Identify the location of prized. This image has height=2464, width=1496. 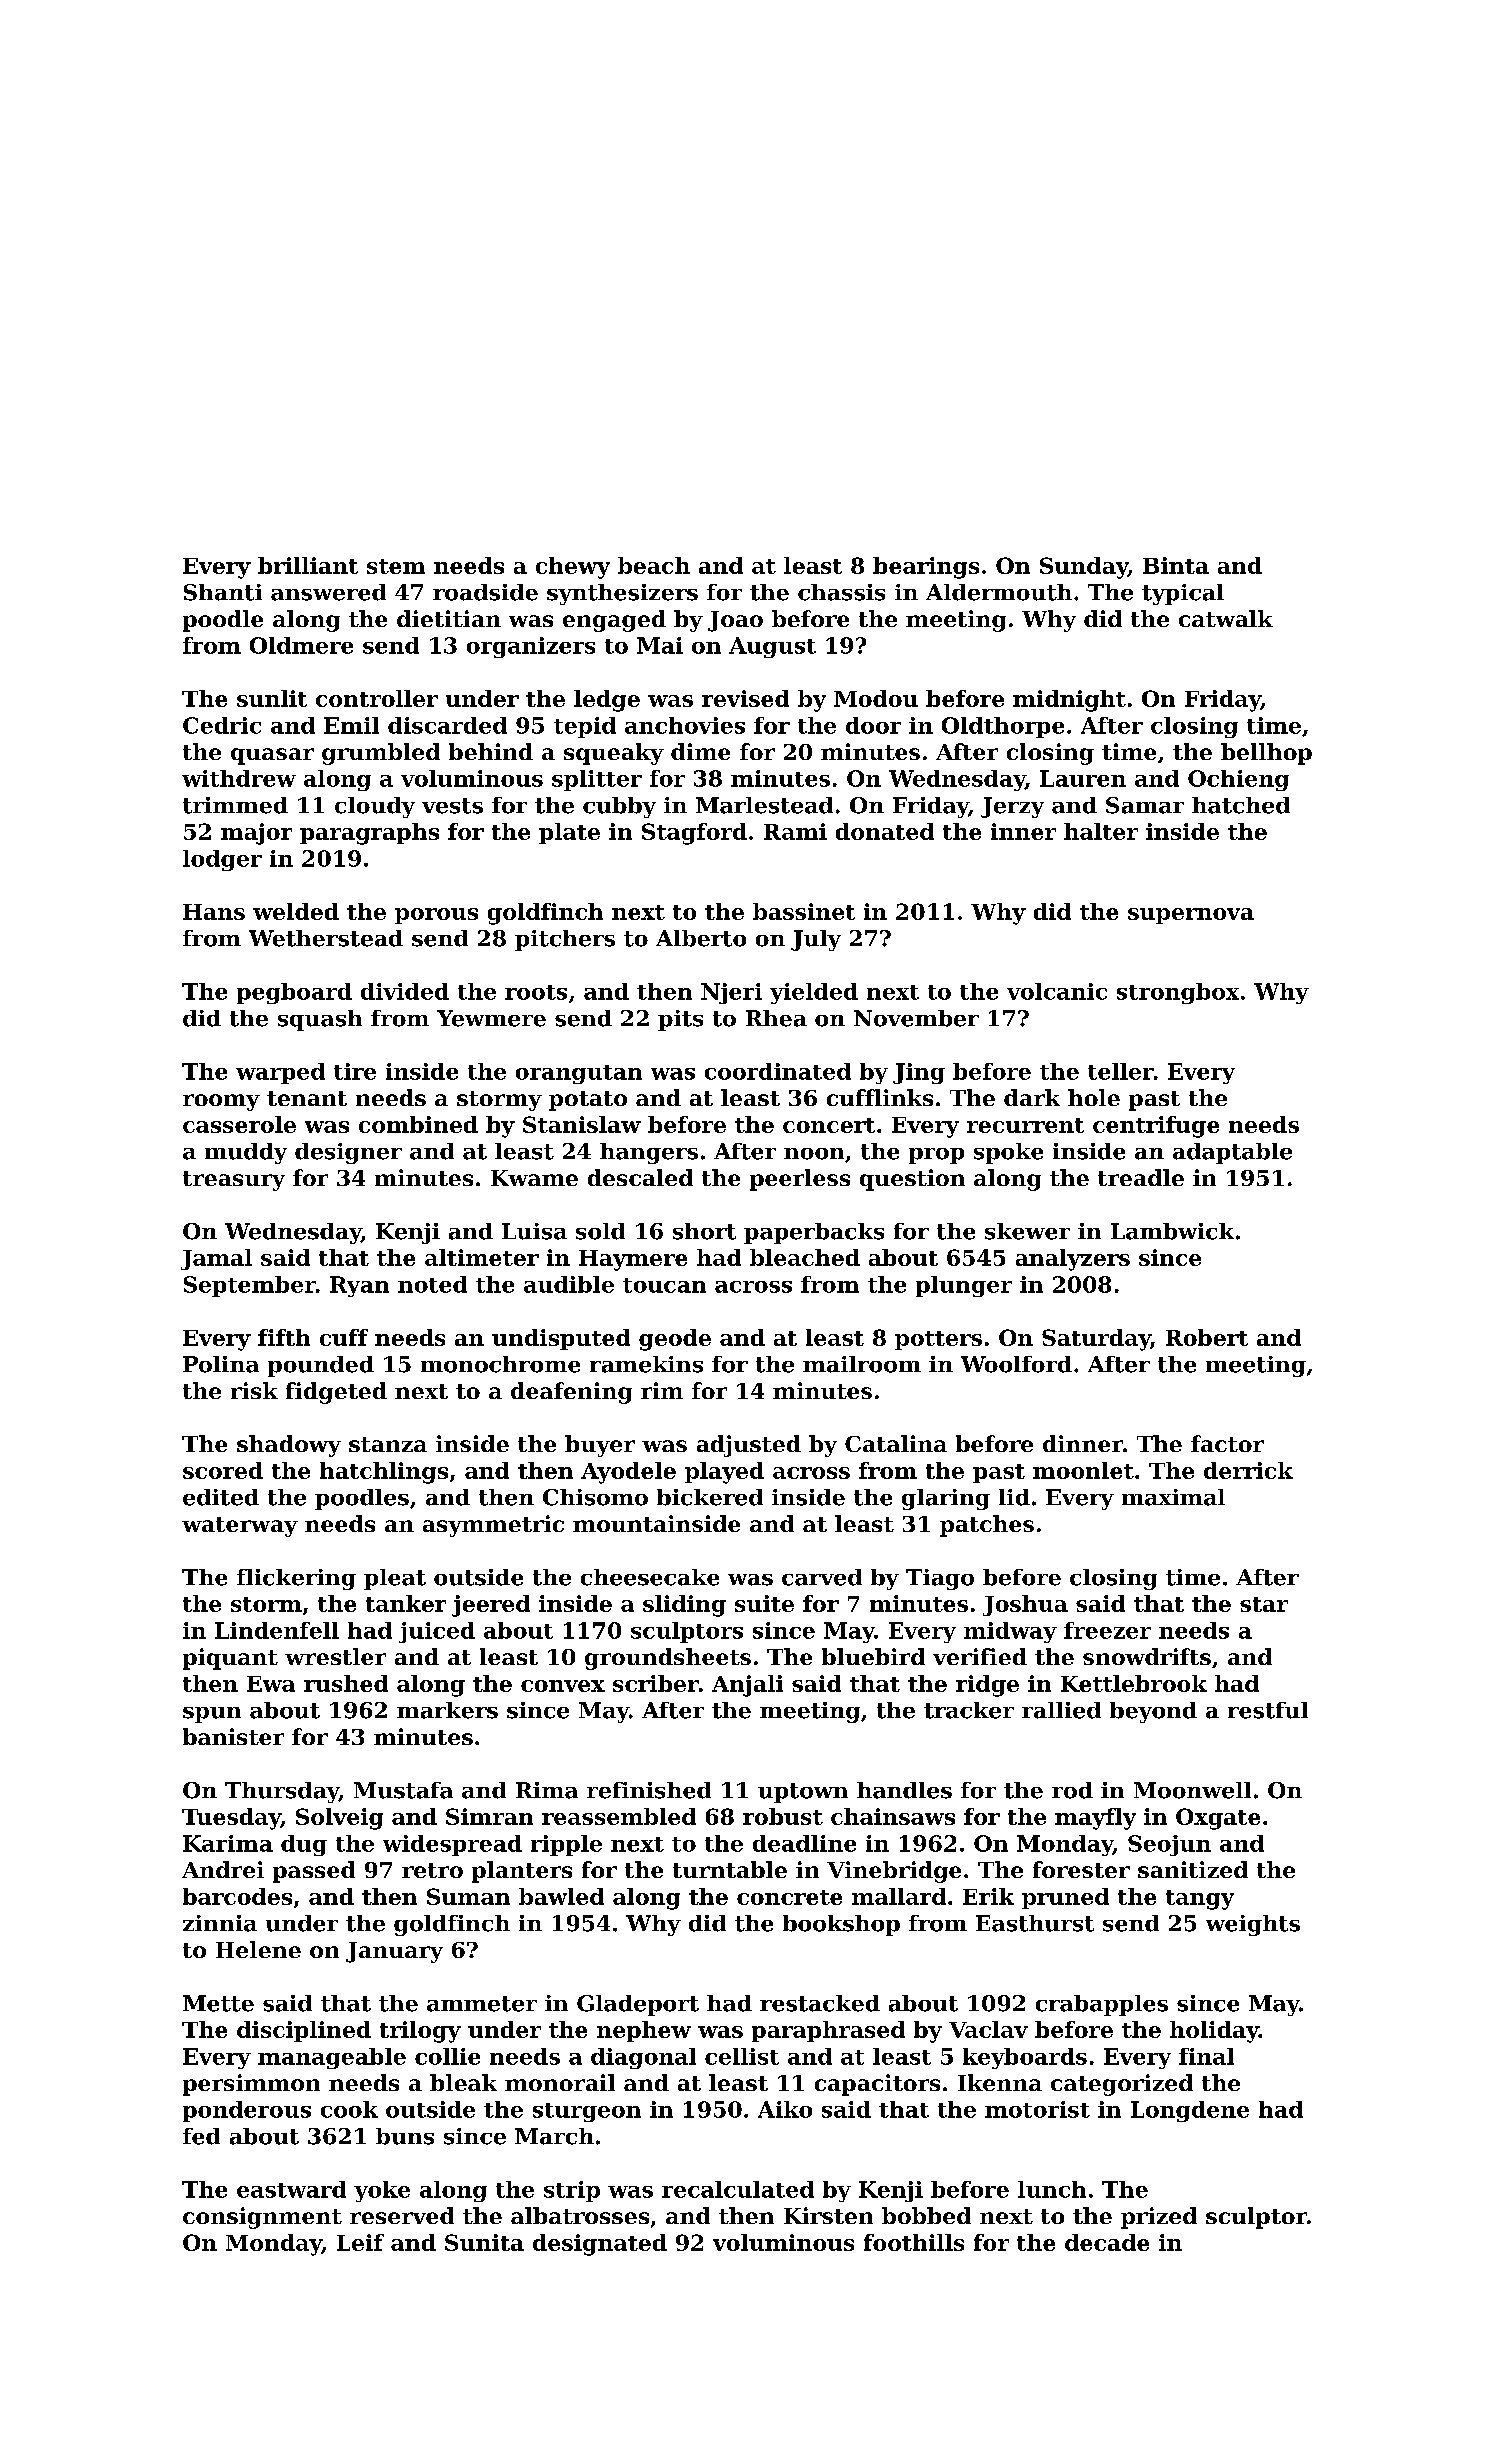
(1159, 2218).
